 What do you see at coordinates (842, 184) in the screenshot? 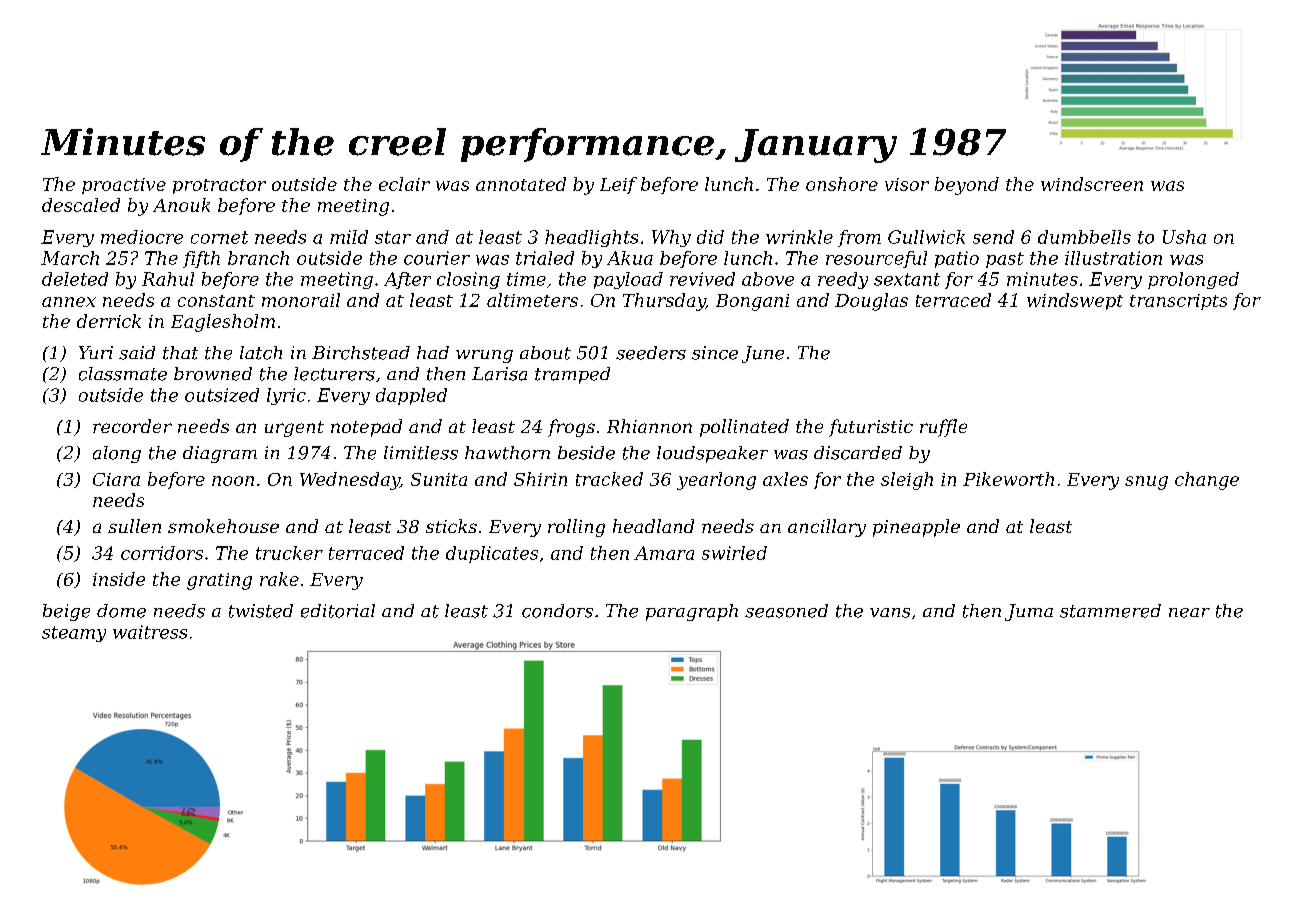
I see `onshore` at bounding box center [842, 184].
